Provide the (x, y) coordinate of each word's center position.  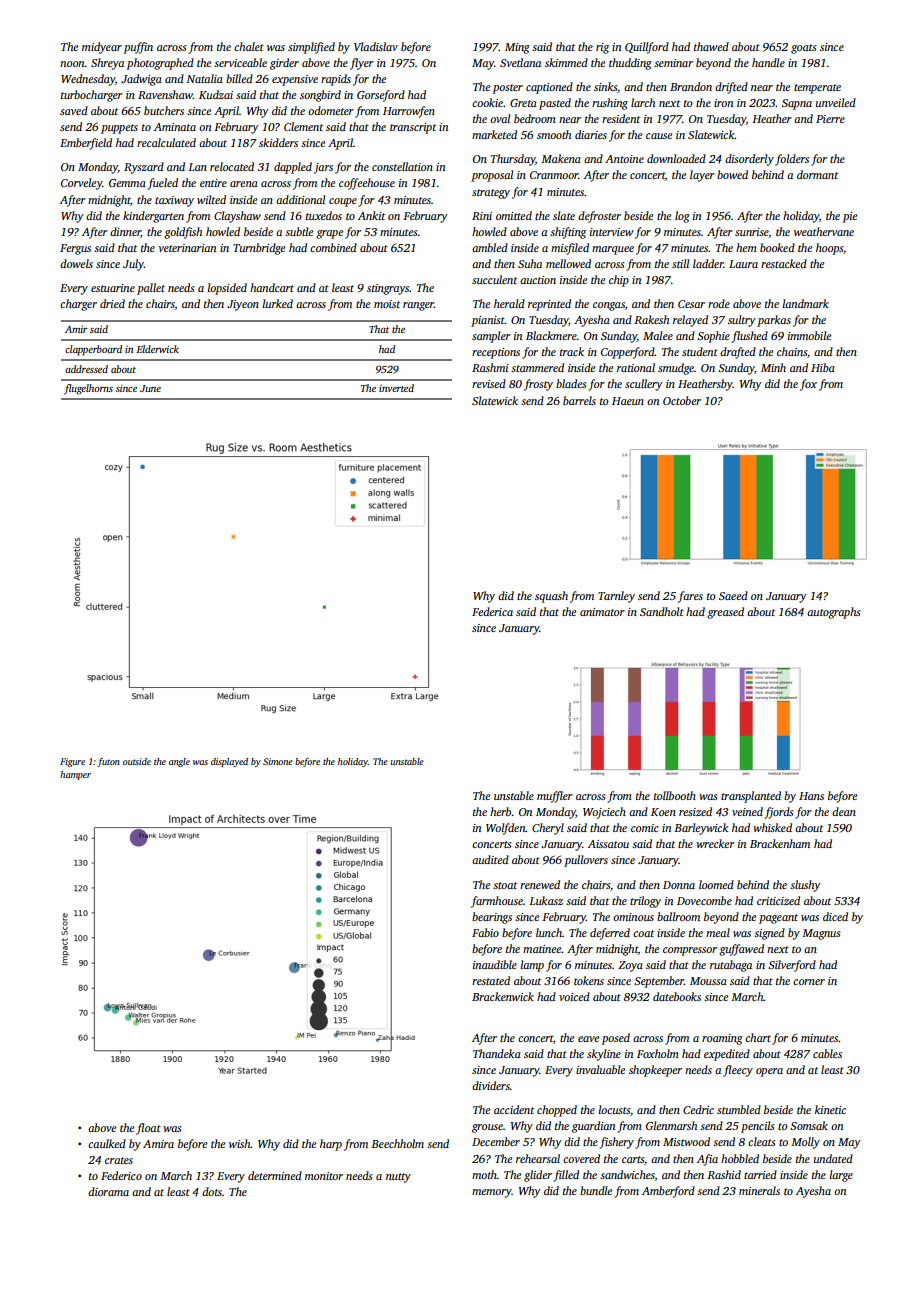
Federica (492, 611)
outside (137, 761)
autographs (833, 613)
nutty (398, 1178)
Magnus (821, 934)
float (148, 1129)
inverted (396, 388)
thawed (711, 46)
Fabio (485, 932)
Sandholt (662, 611)
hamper (75, 775)
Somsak (809, 1125)
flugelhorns (88, 389)
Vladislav (376, 46)
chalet (249, 46)
